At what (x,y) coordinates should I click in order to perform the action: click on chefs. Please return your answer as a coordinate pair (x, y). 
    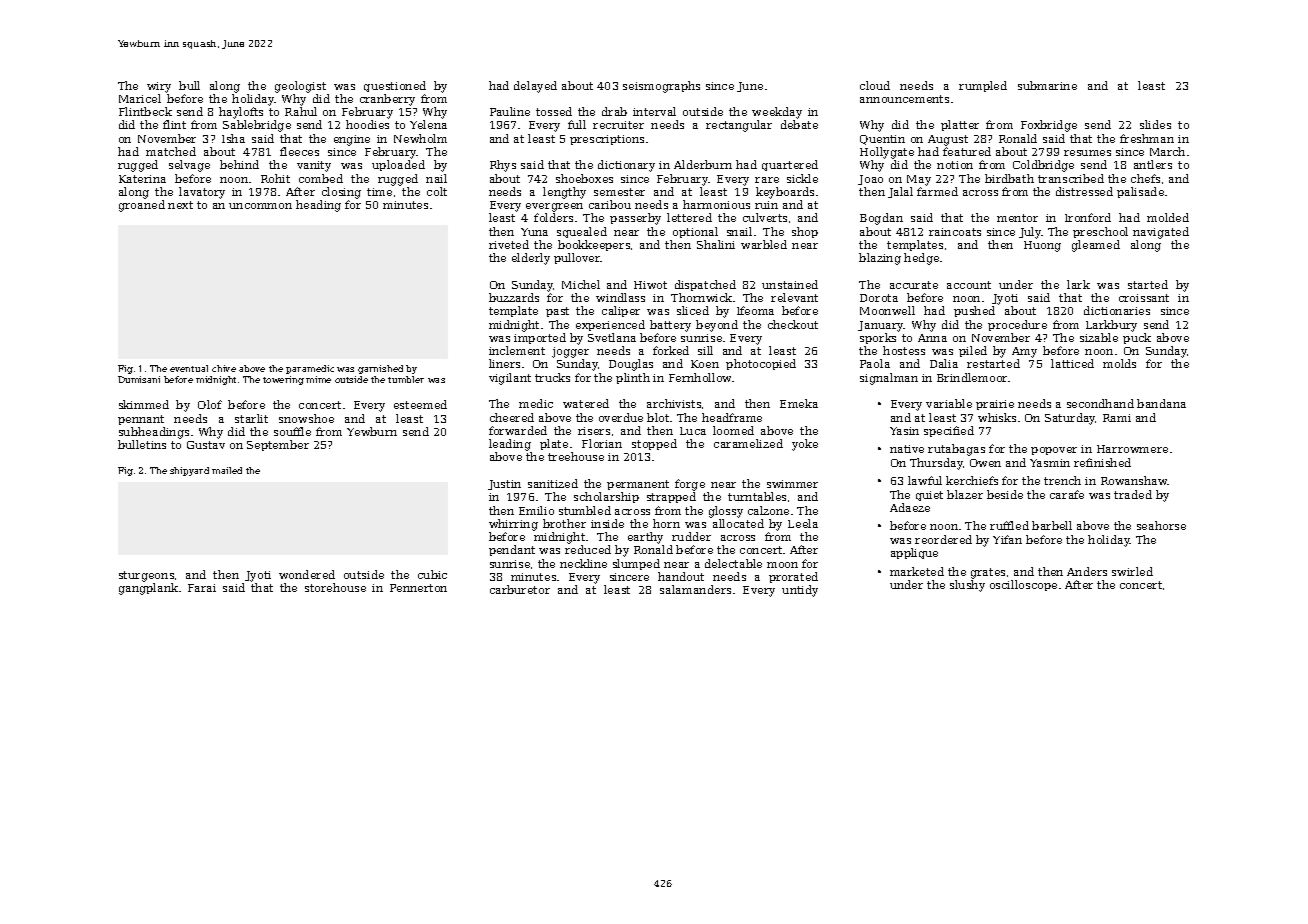
    Looking at the image, I should click on (1145, 178).
